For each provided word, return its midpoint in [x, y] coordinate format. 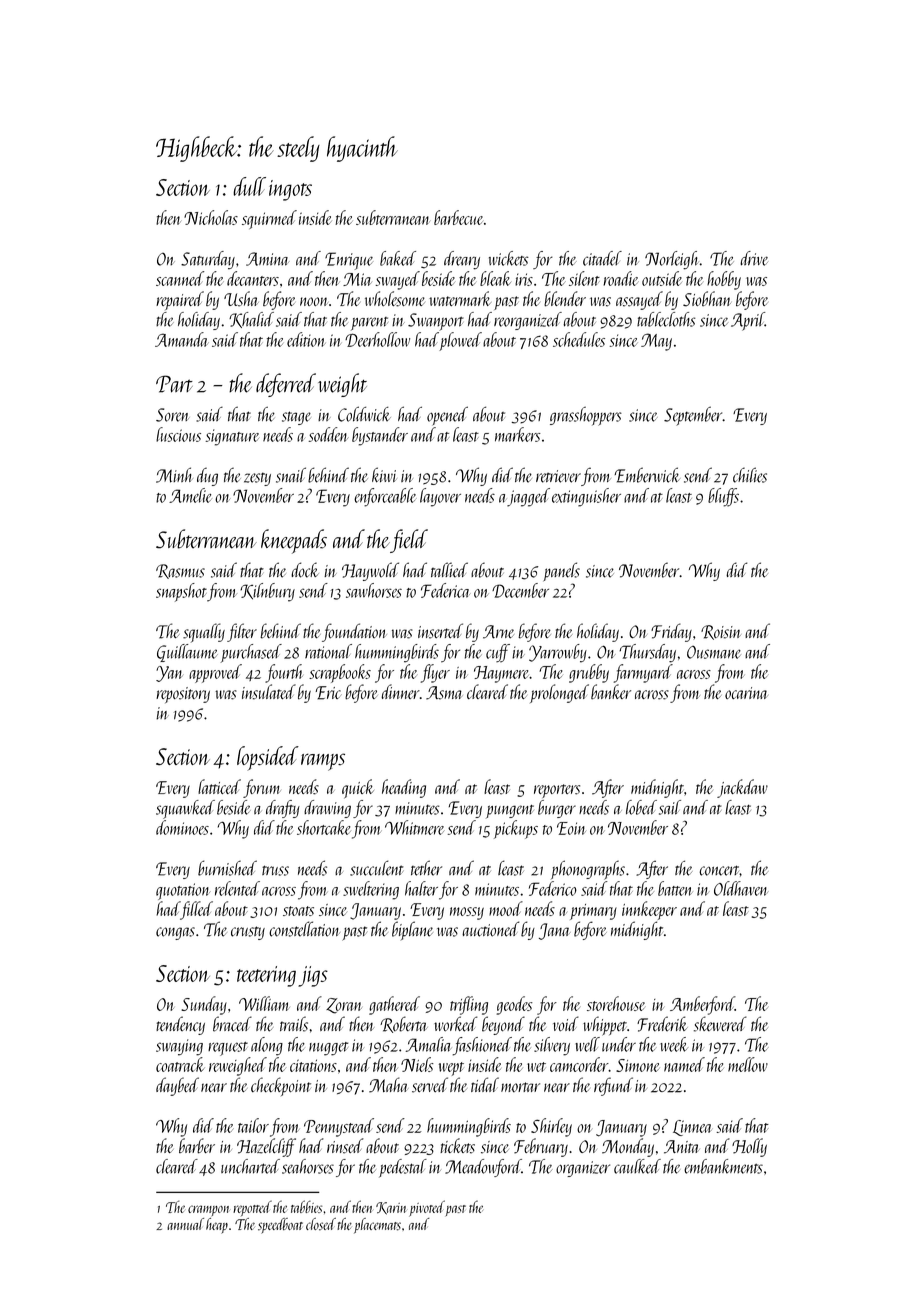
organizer [583, 1169]
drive [754, 258]
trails [294, 1024]
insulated [269, 692]
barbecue [458, 217]
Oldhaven [741, 888]
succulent [377, 868]
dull [249, 186]
